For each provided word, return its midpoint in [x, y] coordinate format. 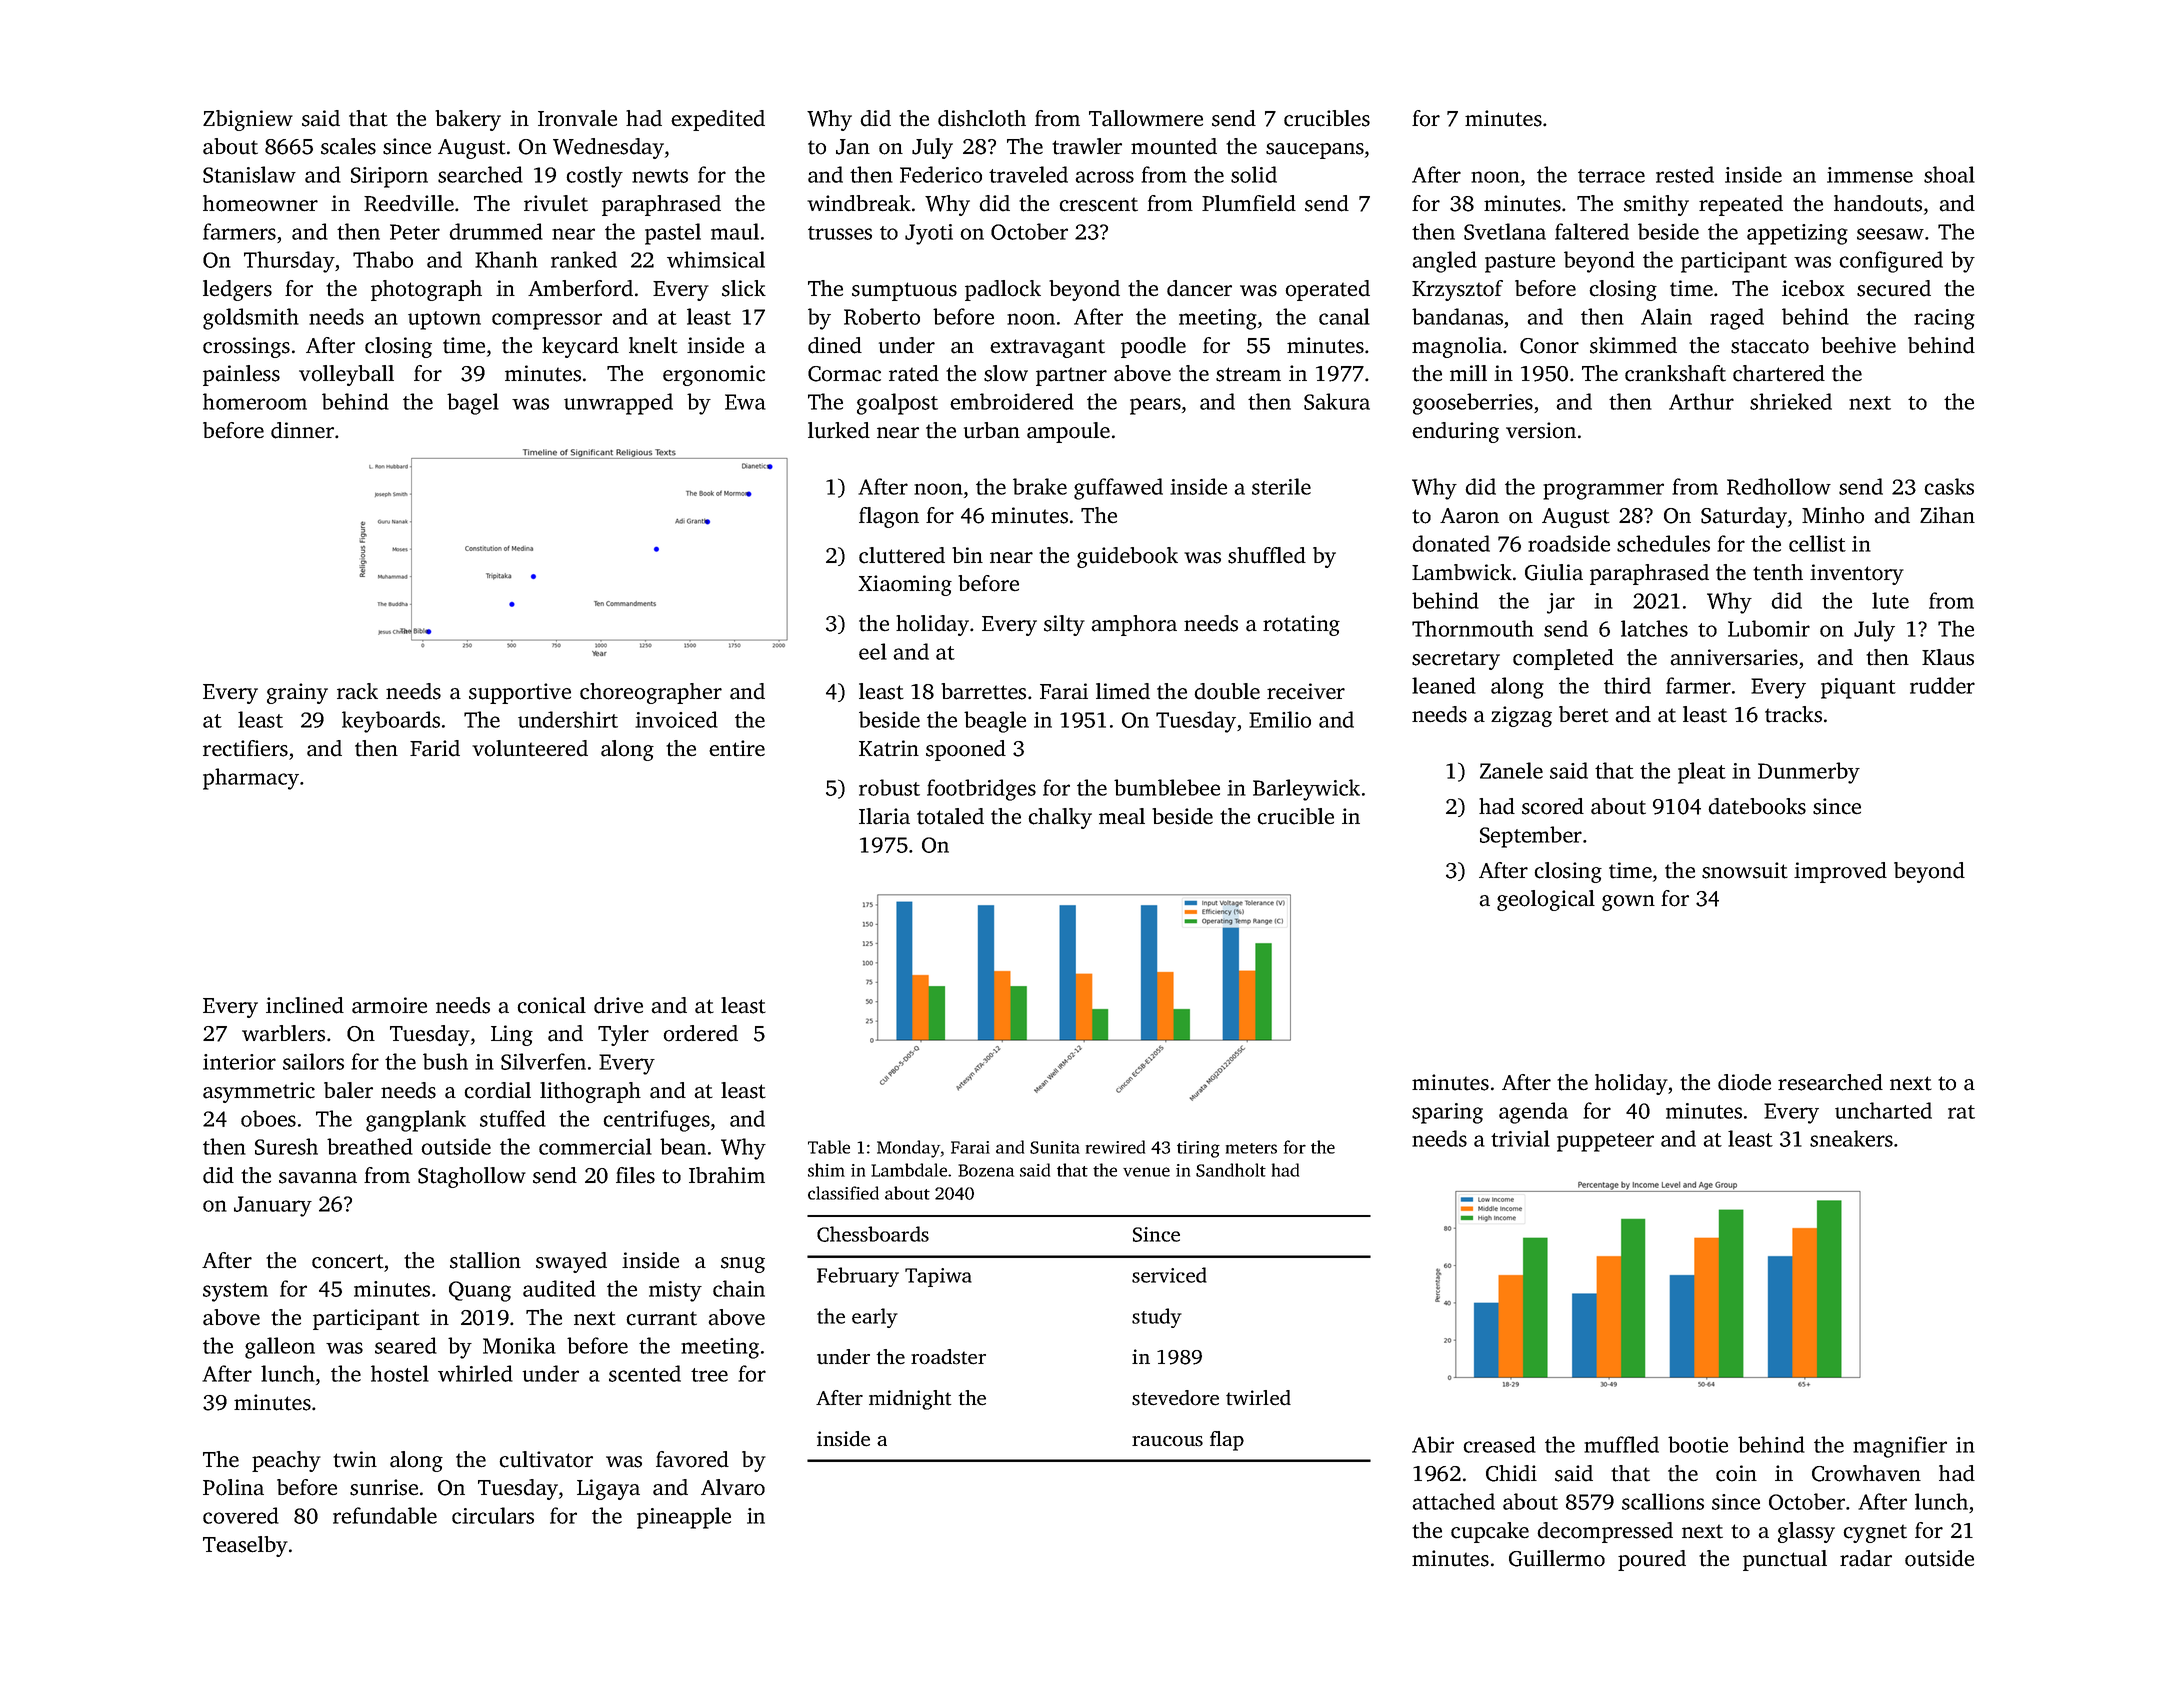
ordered [700, 1033]
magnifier [1900, 1447]
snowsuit [1745, 870]
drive [618, 1005]
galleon [280, 1348]
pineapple [684, 1518]
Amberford [580, 288]
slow [1006, 373]
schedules [1663, 543]
